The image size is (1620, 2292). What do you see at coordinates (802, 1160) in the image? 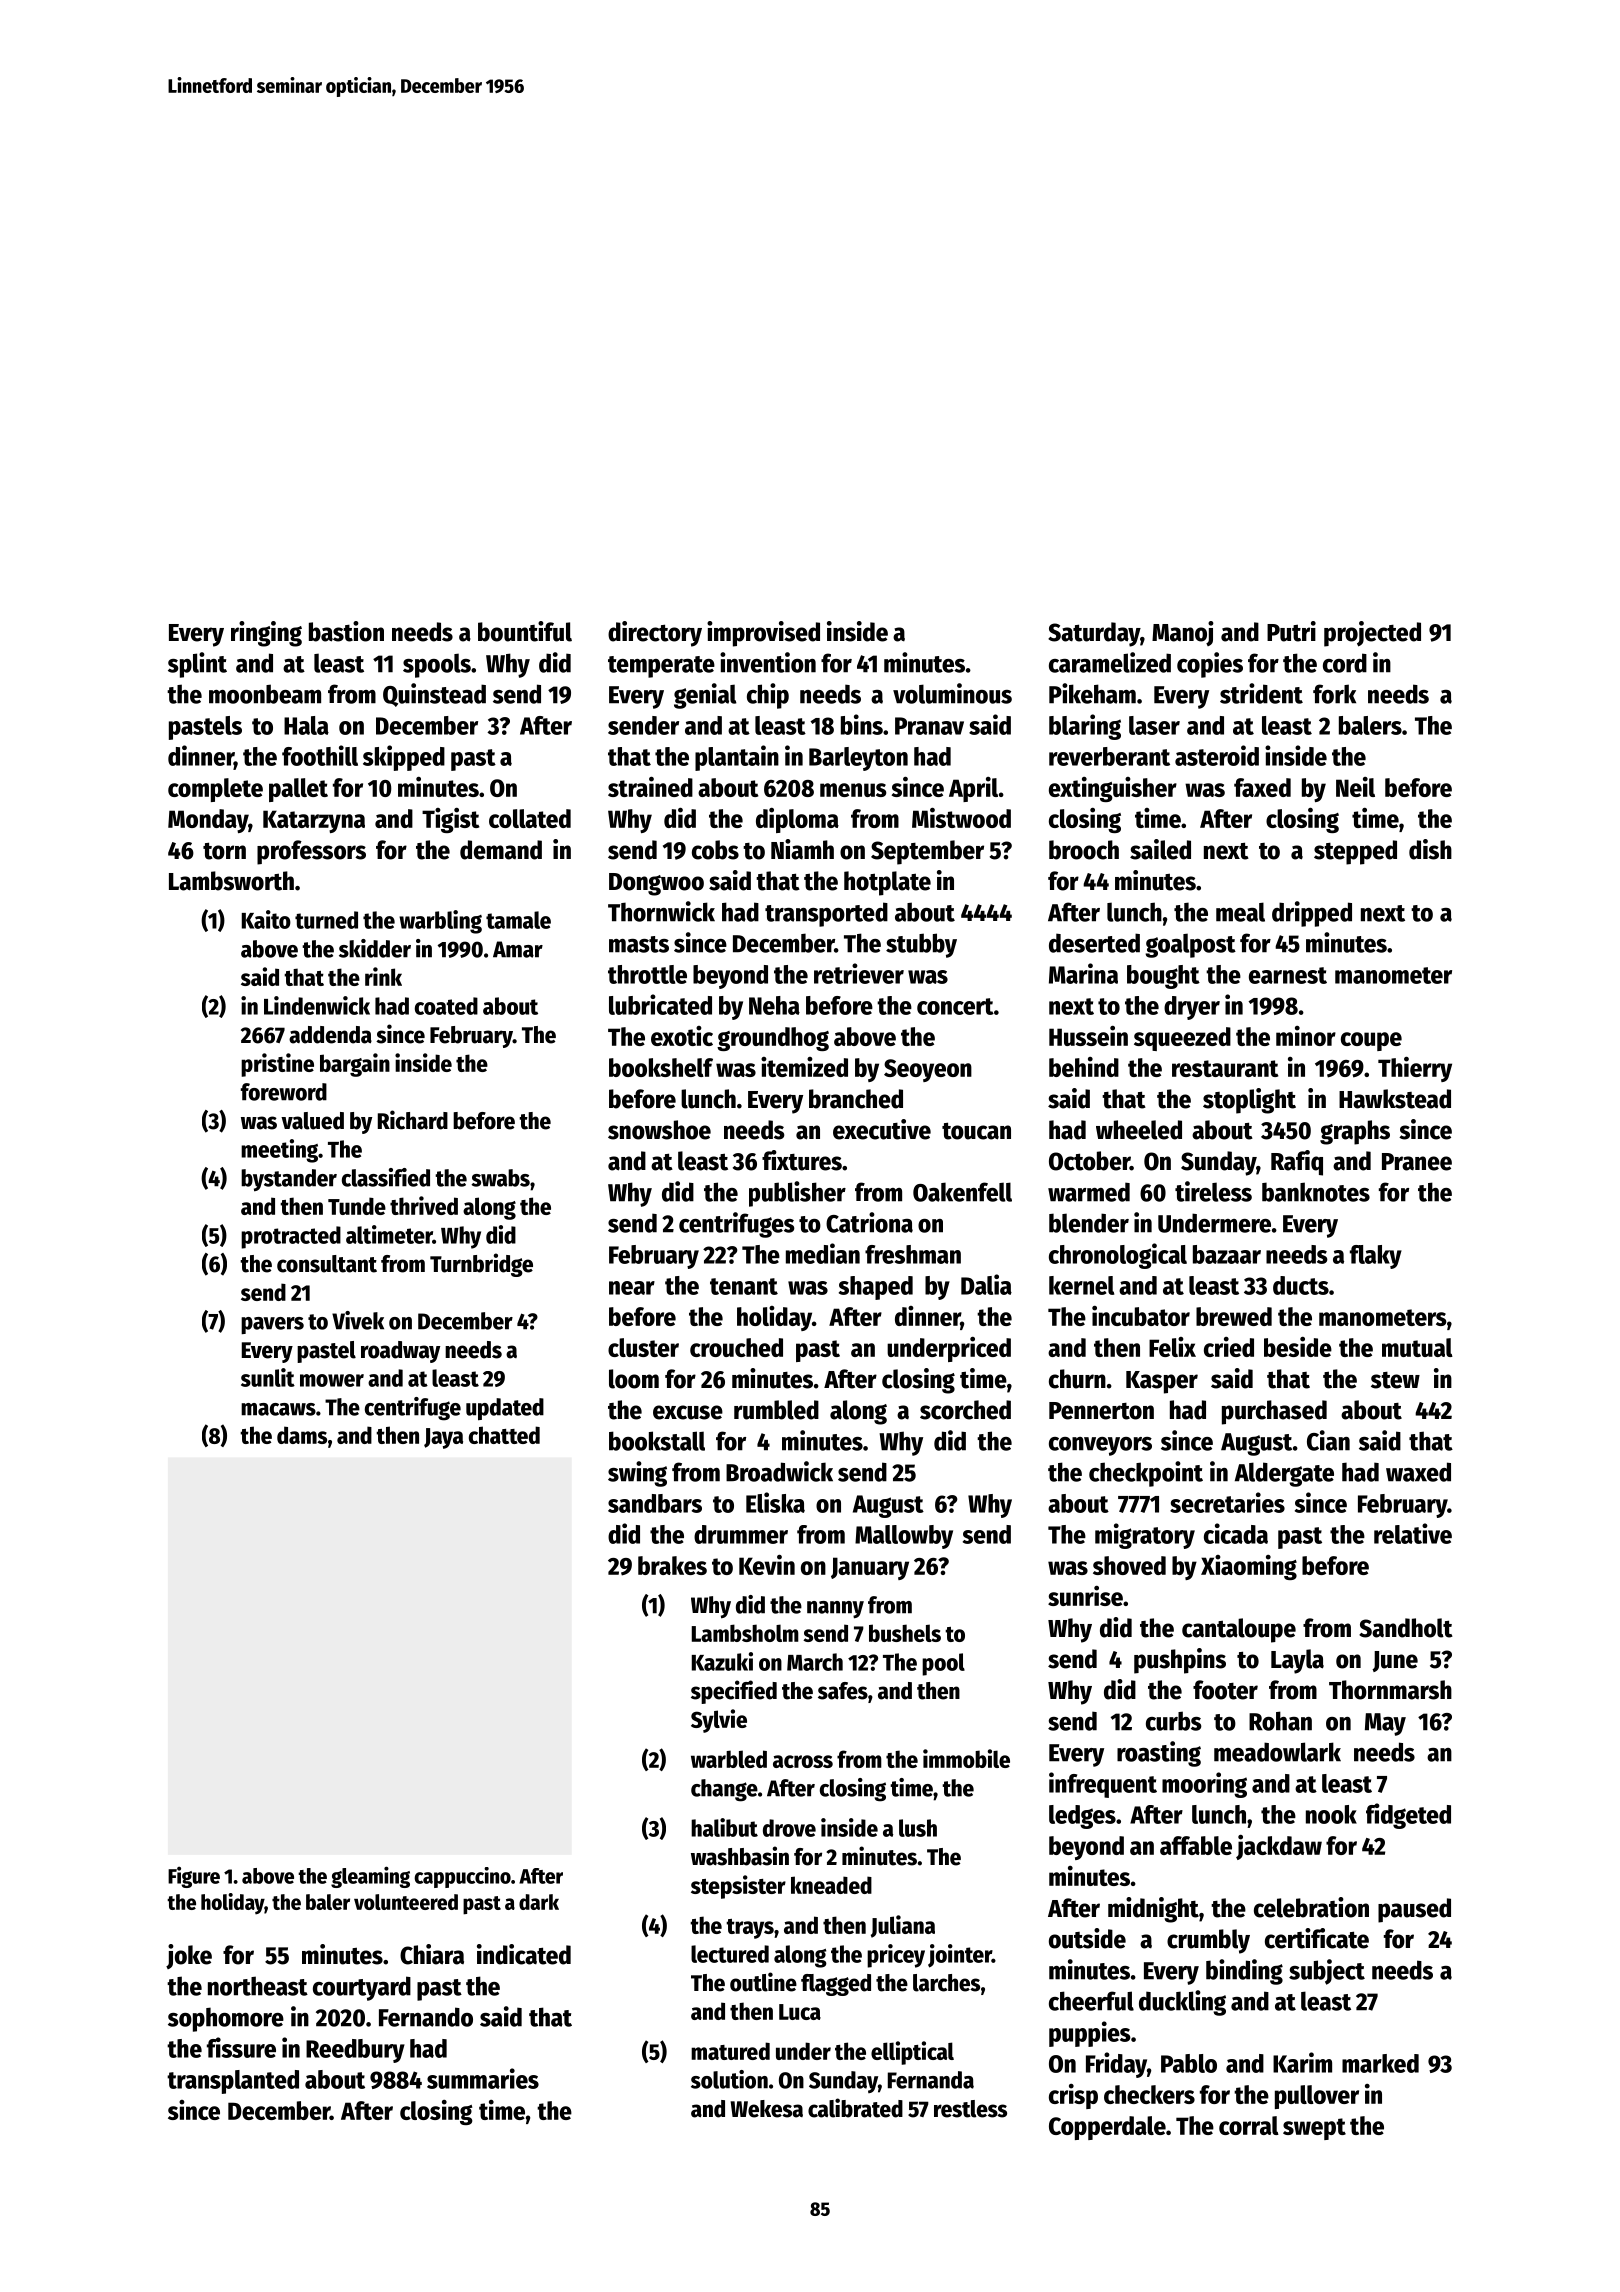
I see `fixtures` at bounding box center [802, 1160].
